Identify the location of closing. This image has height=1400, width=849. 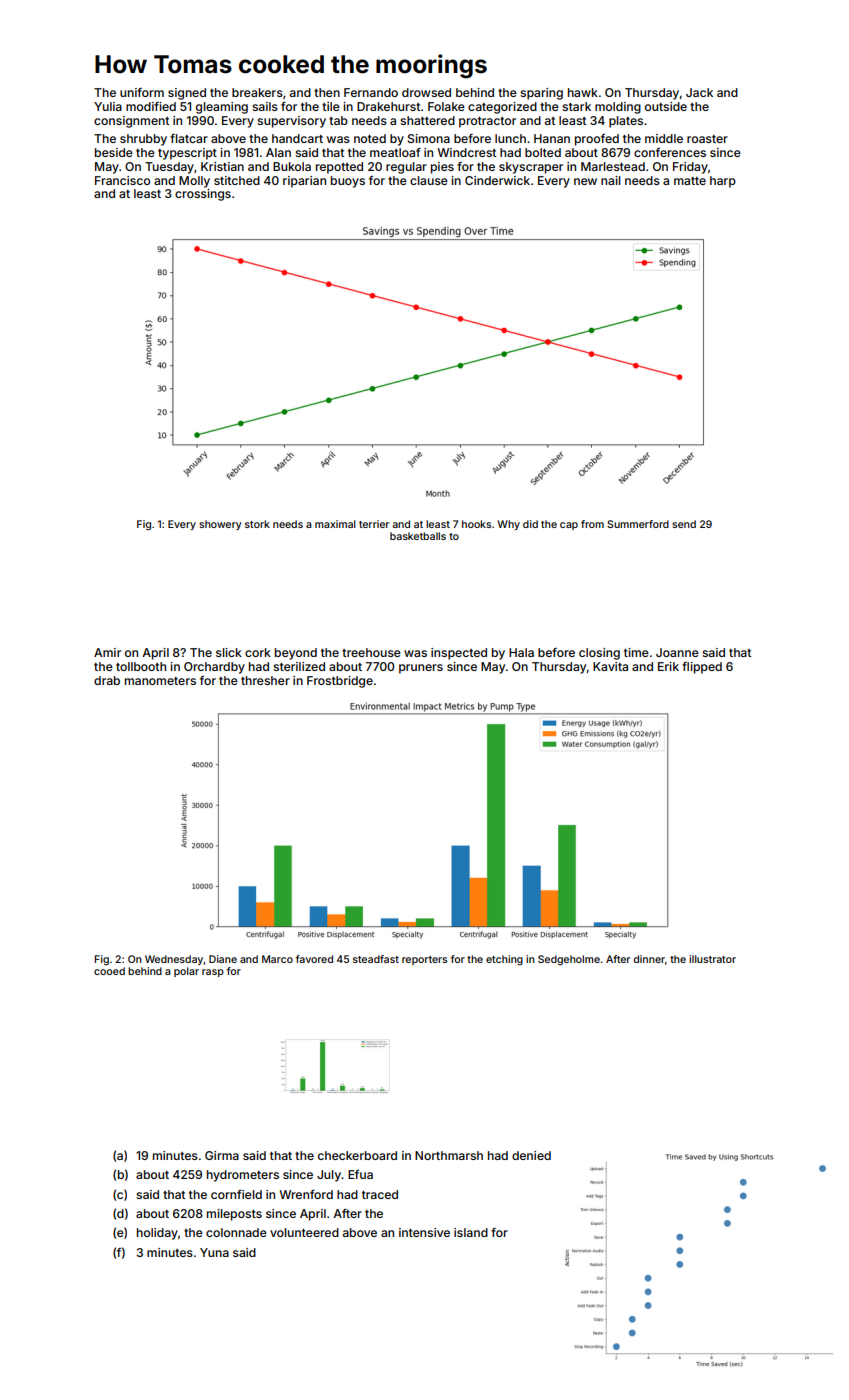
(599, 654).
